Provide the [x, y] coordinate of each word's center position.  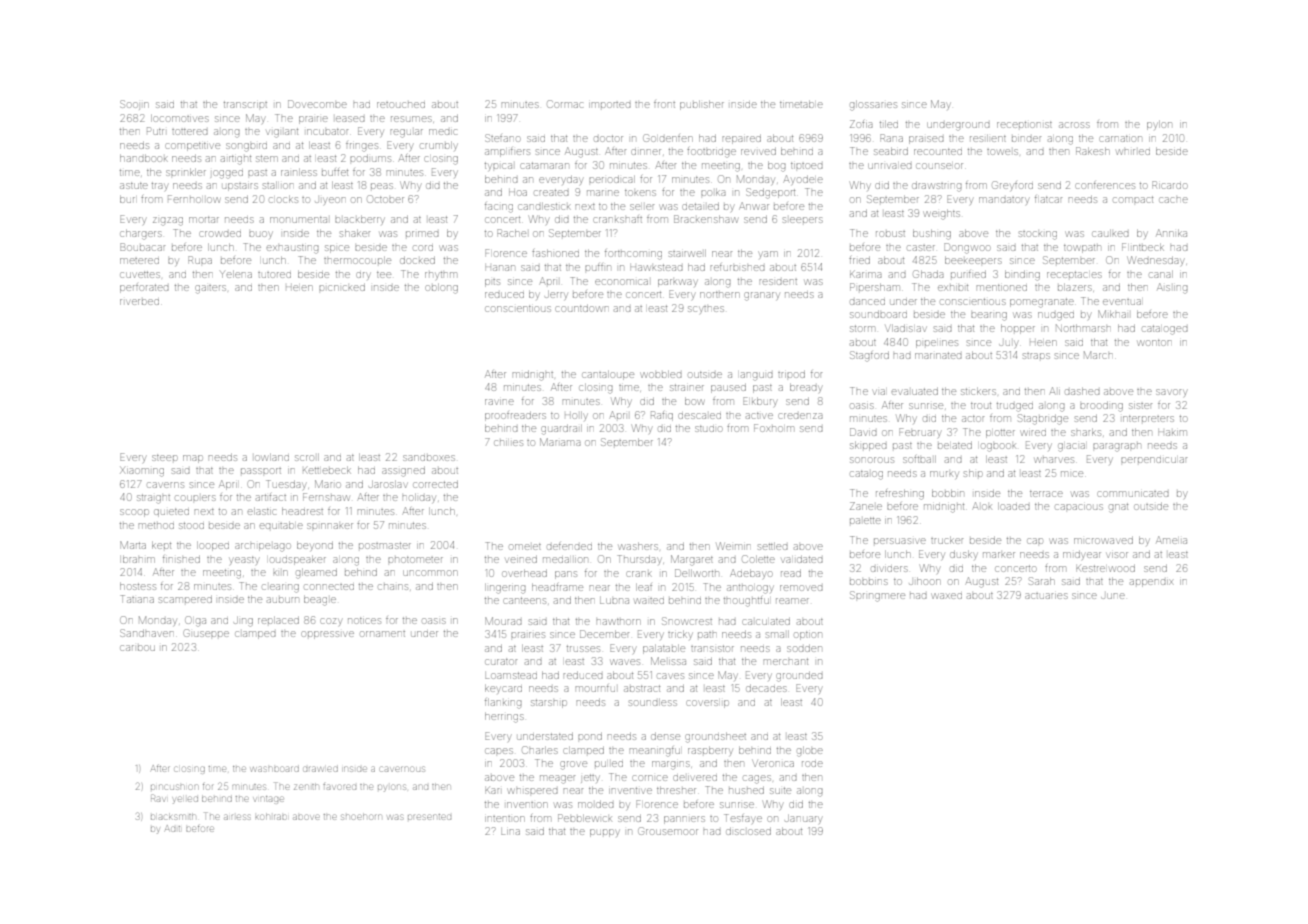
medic [443, 132]
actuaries [1046, 596]
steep [164, 458]
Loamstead [511, 676]
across [1074, 125]
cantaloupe [608, 375]
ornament [383, 634]
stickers [978, 391]
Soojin [134, 105]
